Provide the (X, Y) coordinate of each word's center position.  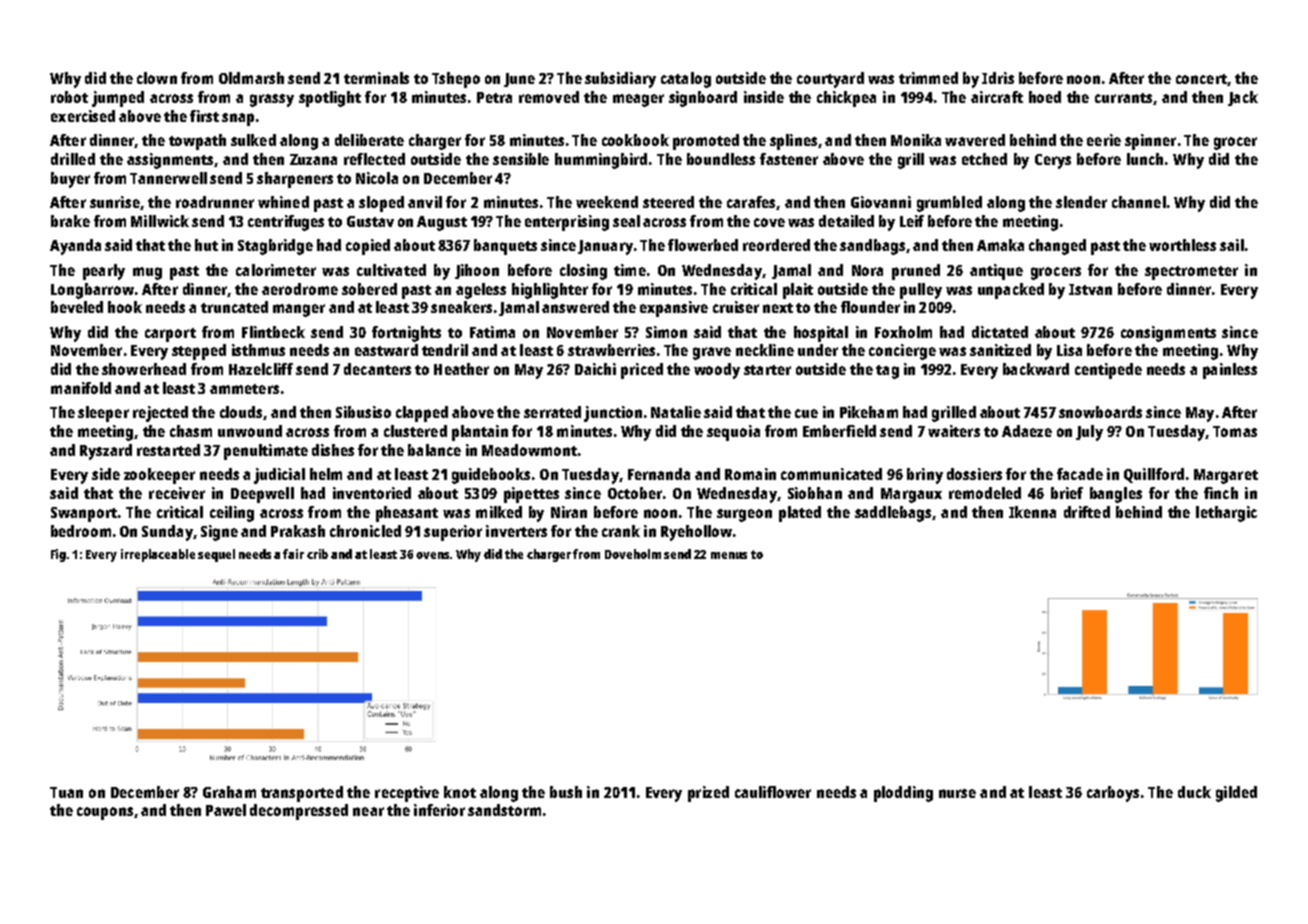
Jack (1243, 98)
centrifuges (286, 223)
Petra (494, 97)
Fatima (492, 332)
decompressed (299, 812)
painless (1230, 371)
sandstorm (504, 810)
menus (729, 555)
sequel (216, 555)
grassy (272, 100)
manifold (81, 388)
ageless (481, 291)
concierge (902, 352)
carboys (1113, 794)
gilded (1236, 794)
